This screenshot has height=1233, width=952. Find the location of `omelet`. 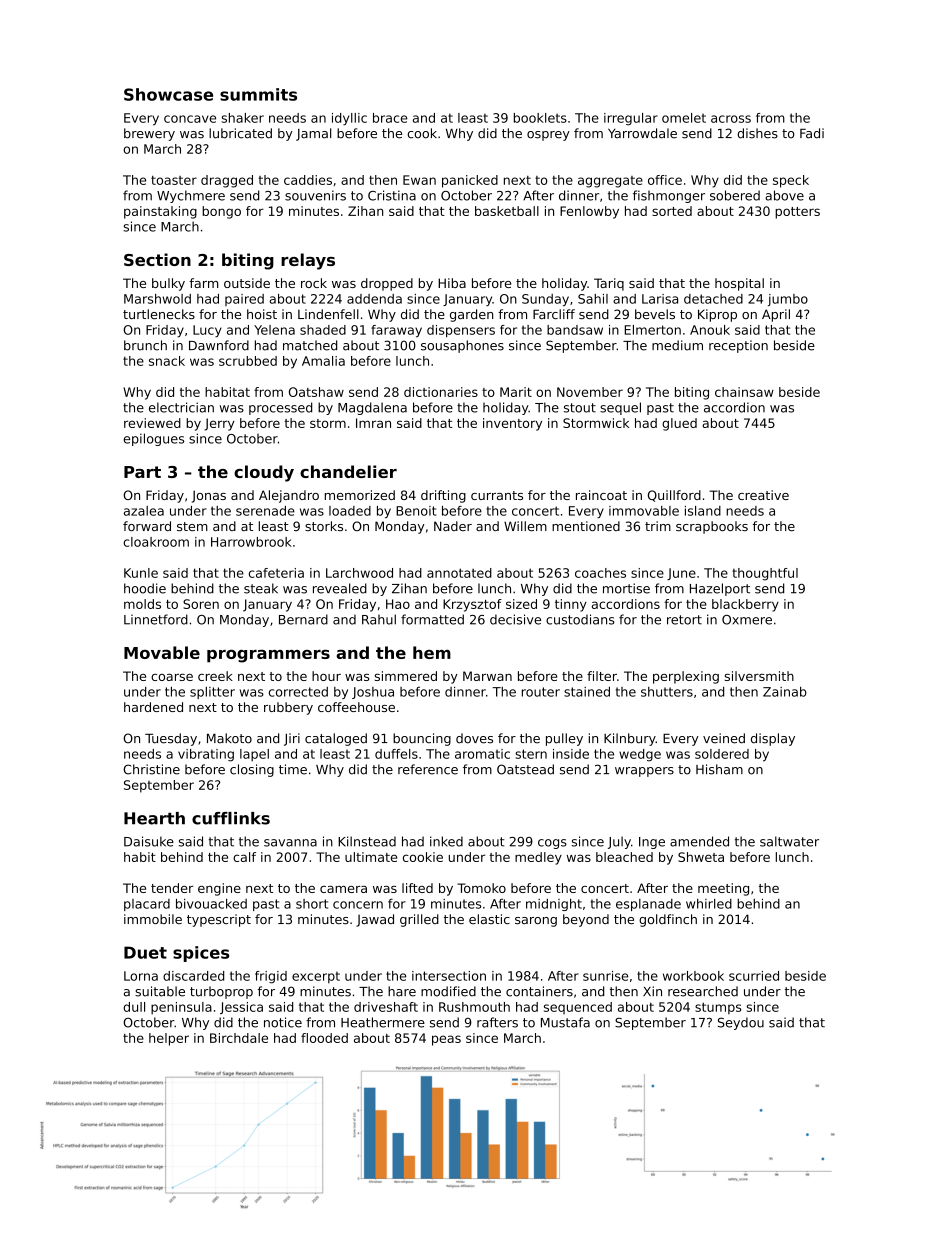

omelet is located at coordinates (684, 118).
